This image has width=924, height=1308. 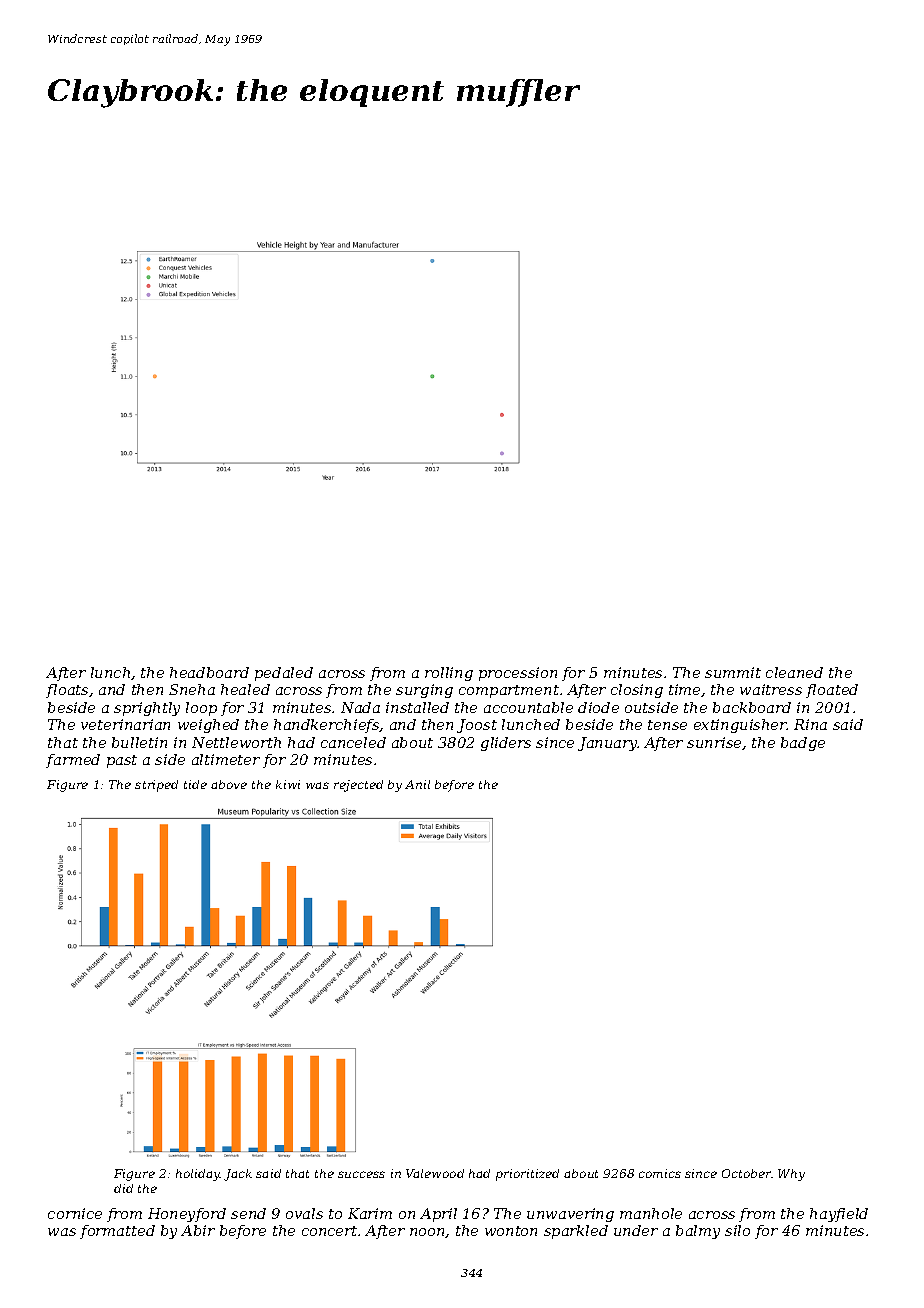 I want to click on wonton, so click(x=511, y=1231).
